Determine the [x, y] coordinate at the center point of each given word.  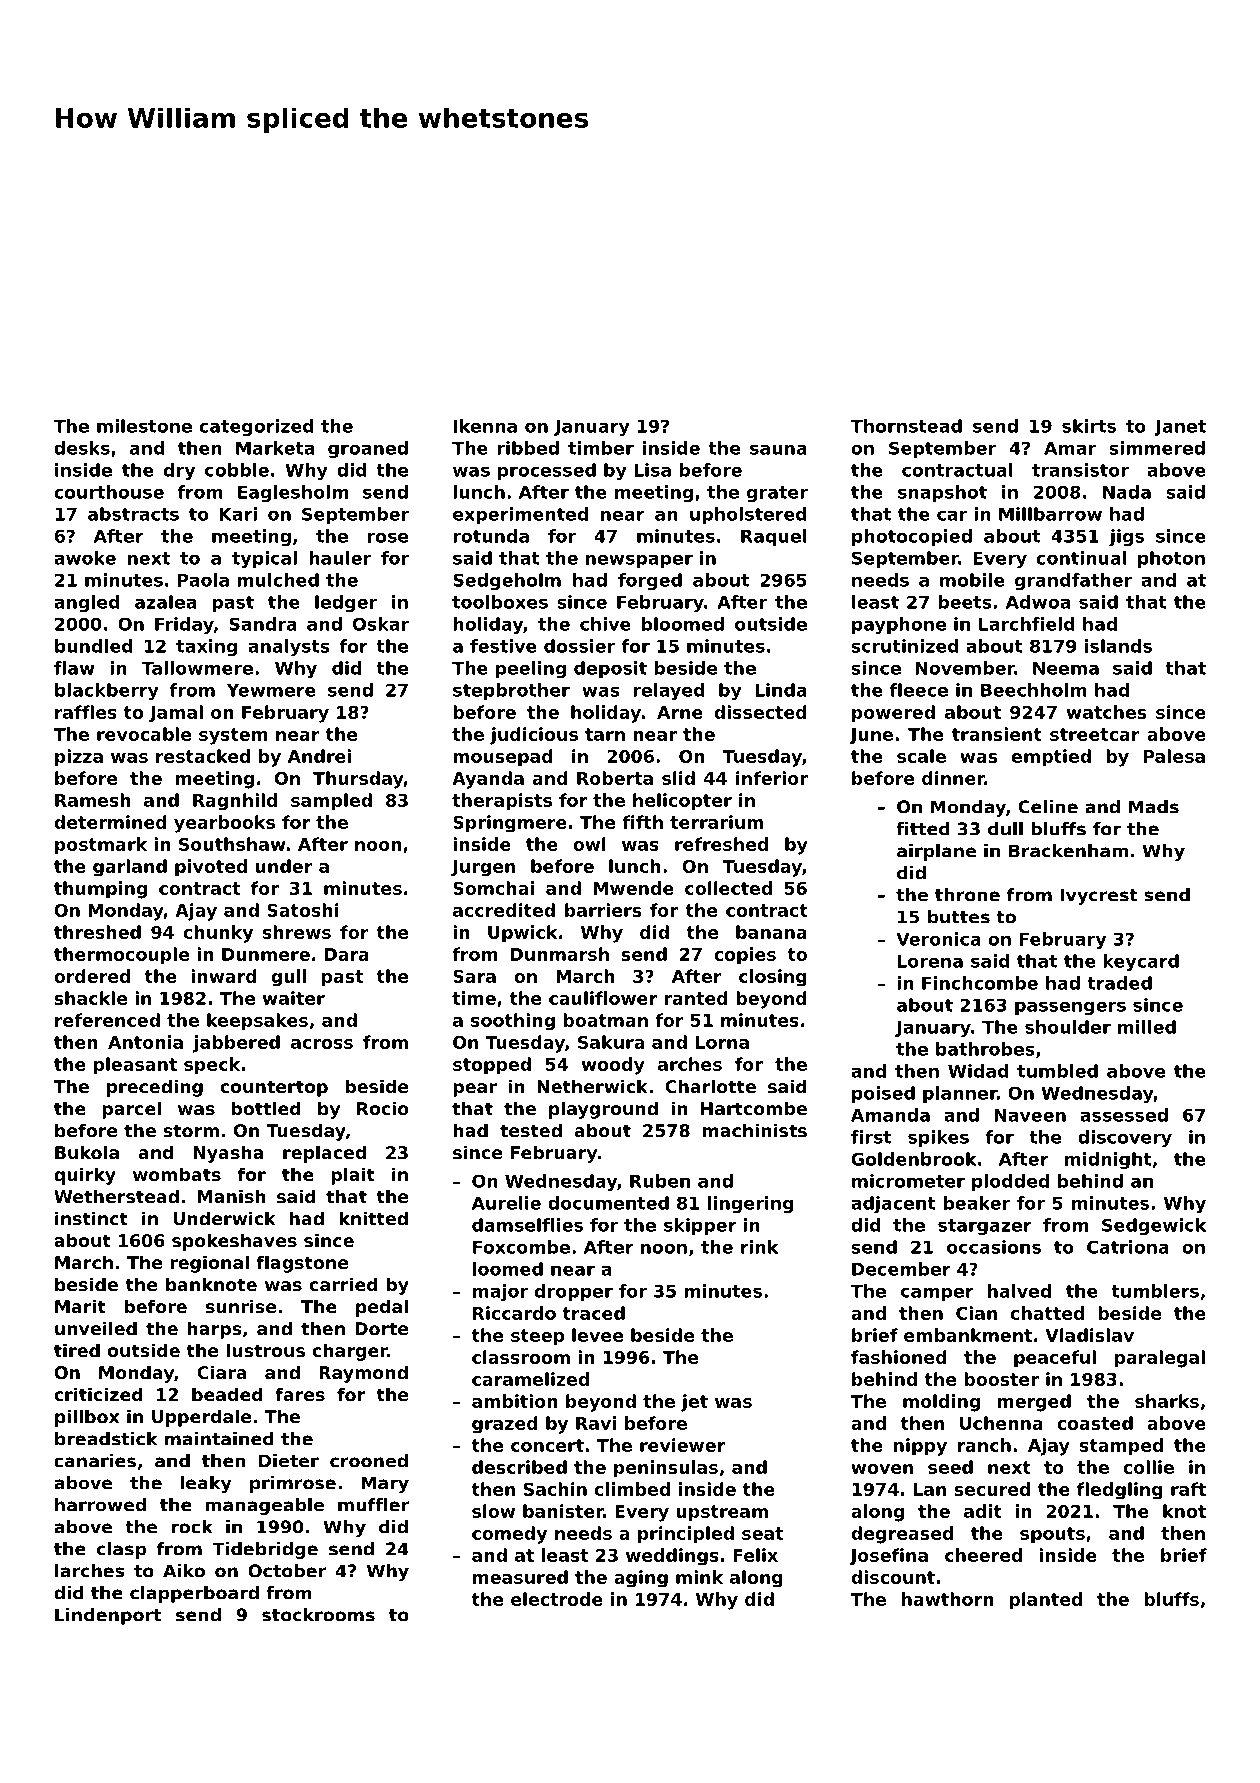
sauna [778, 449]
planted [1045, 1601]
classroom [521, 1357]
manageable [264, 1506]
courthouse [109, 492]
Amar [1070, 448]
